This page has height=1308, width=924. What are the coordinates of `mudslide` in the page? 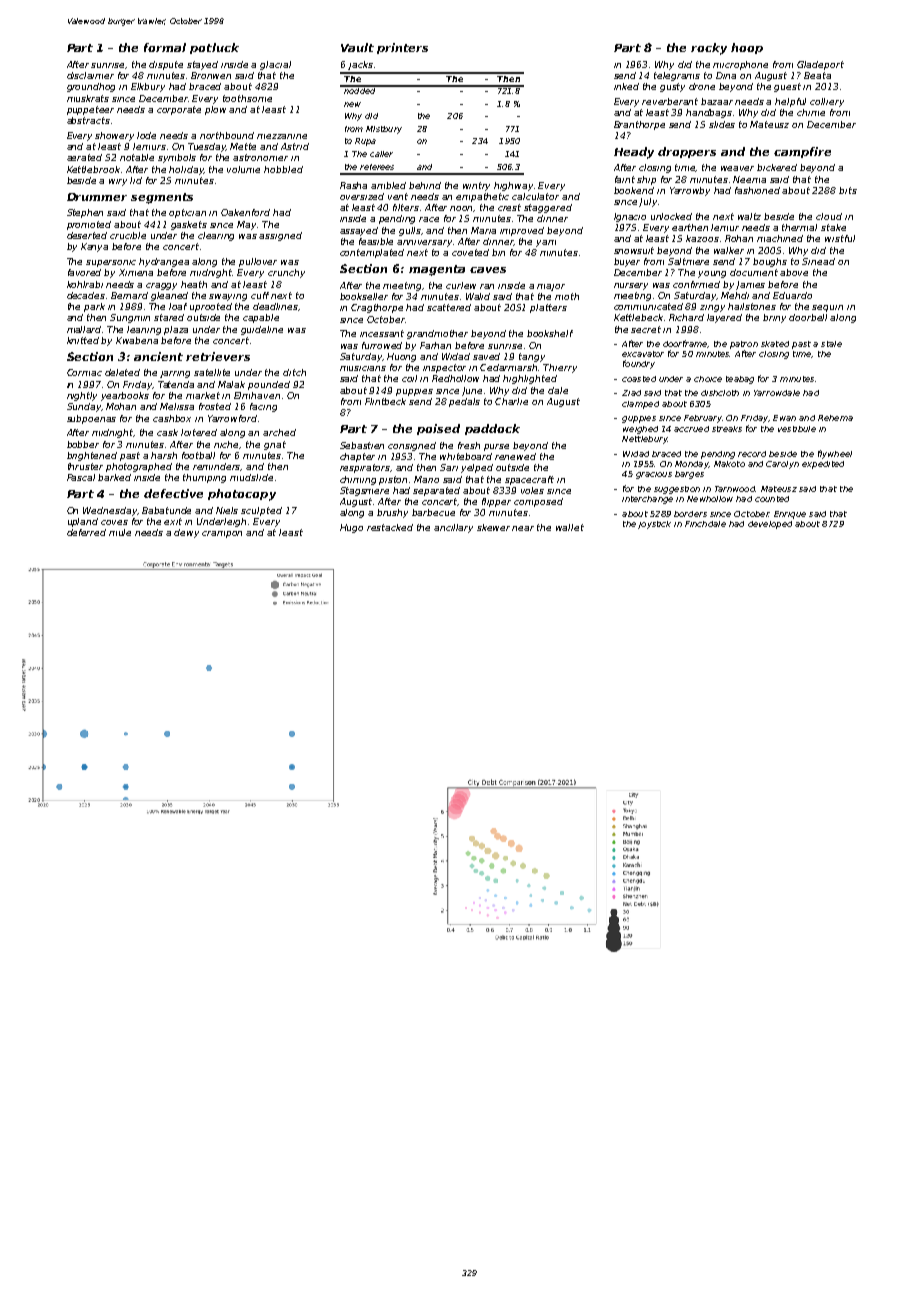 It's located at (251, 477).
